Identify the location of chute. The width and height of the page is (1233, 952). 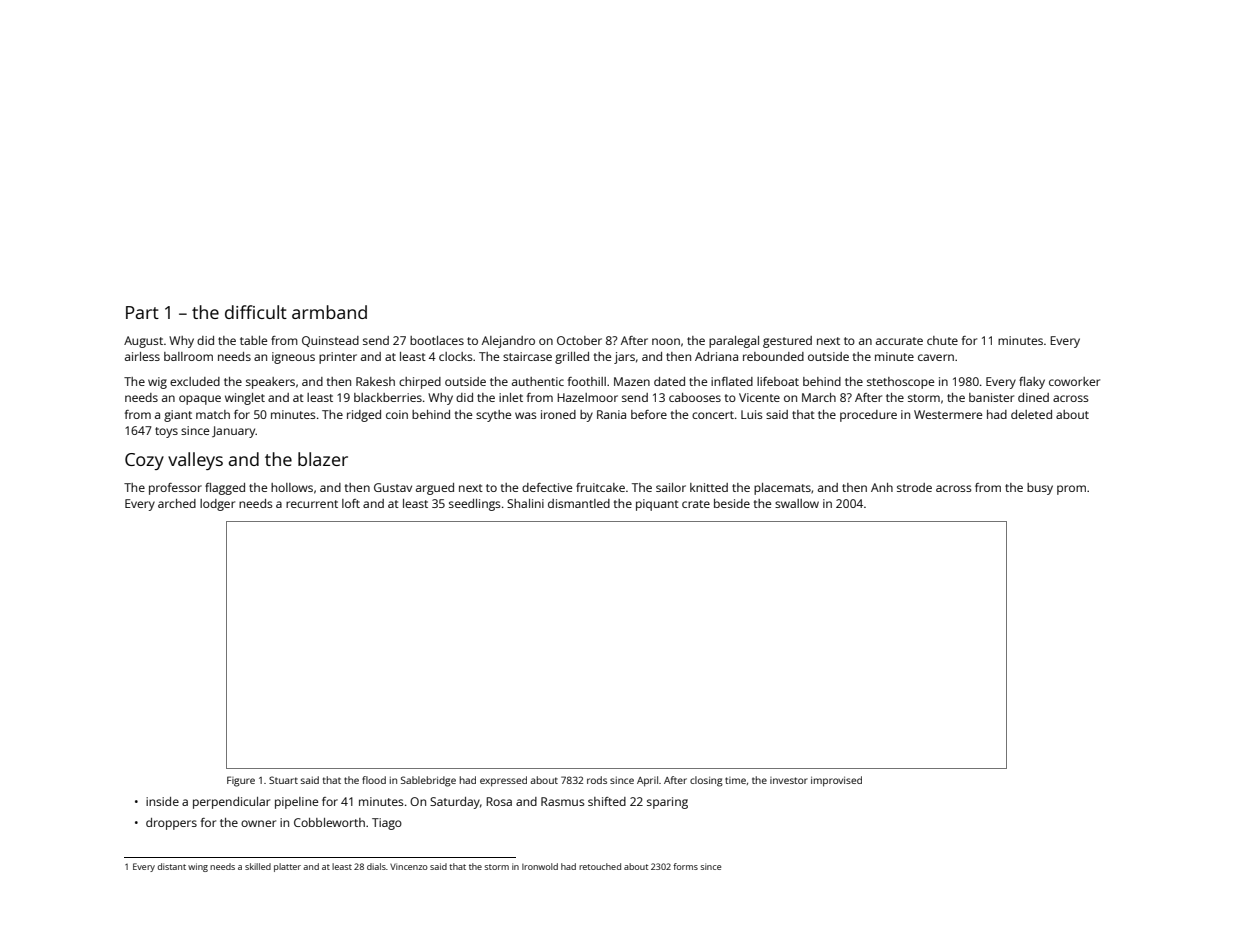
(942, 340).
